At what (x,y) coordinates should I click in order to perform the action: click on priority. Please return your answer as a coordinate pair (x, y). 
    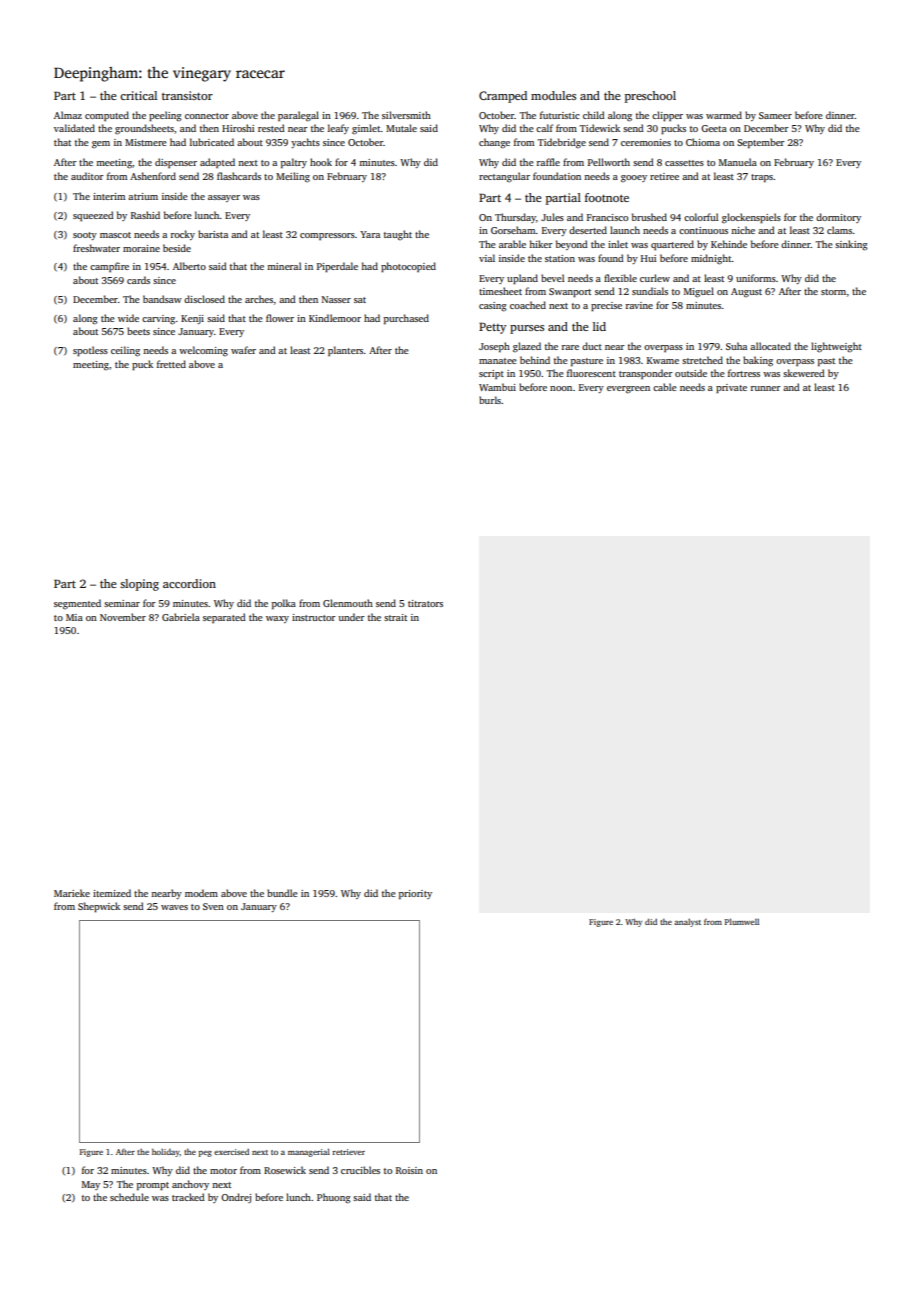
    Looking at the image, I should click on (415, 894).
